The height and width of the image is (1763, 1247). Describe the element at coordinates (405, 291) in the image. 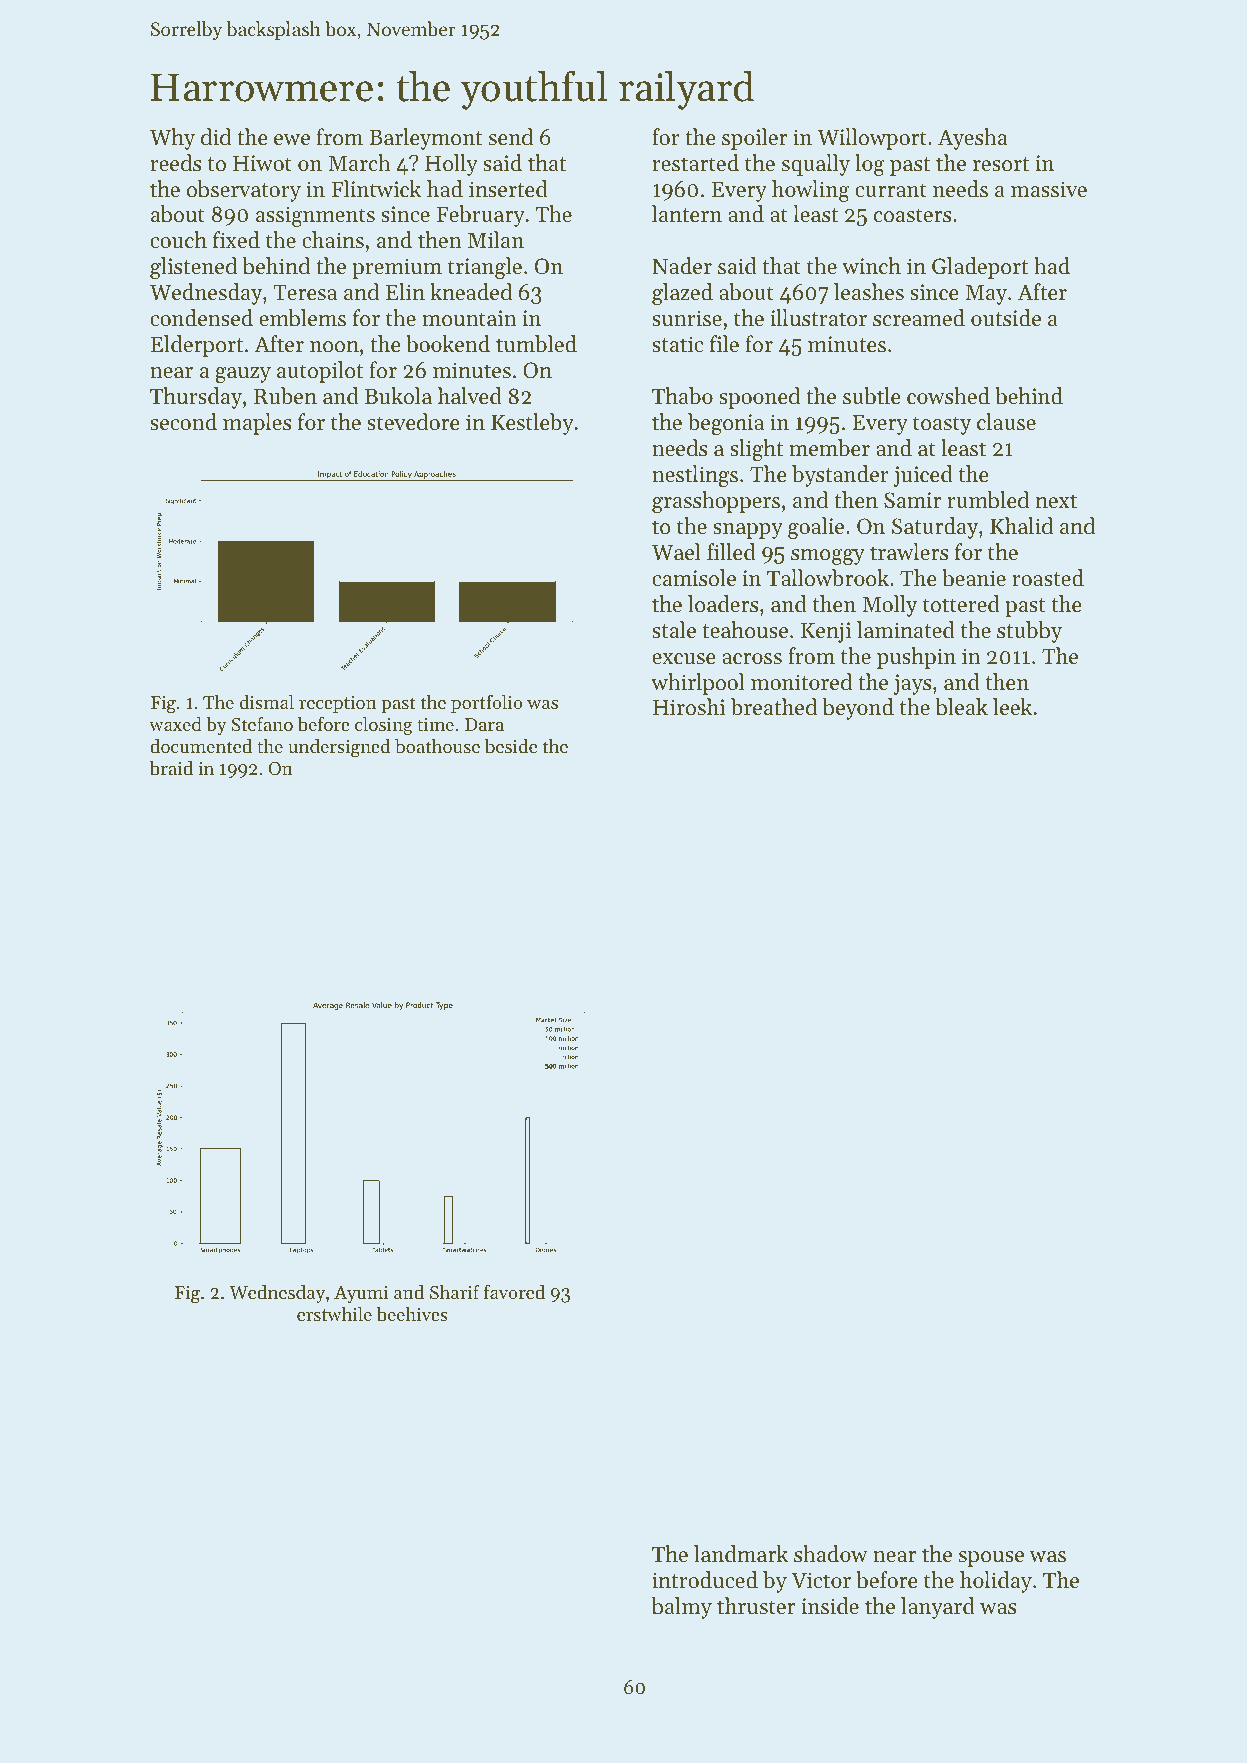

I see `Elin` at that location.
